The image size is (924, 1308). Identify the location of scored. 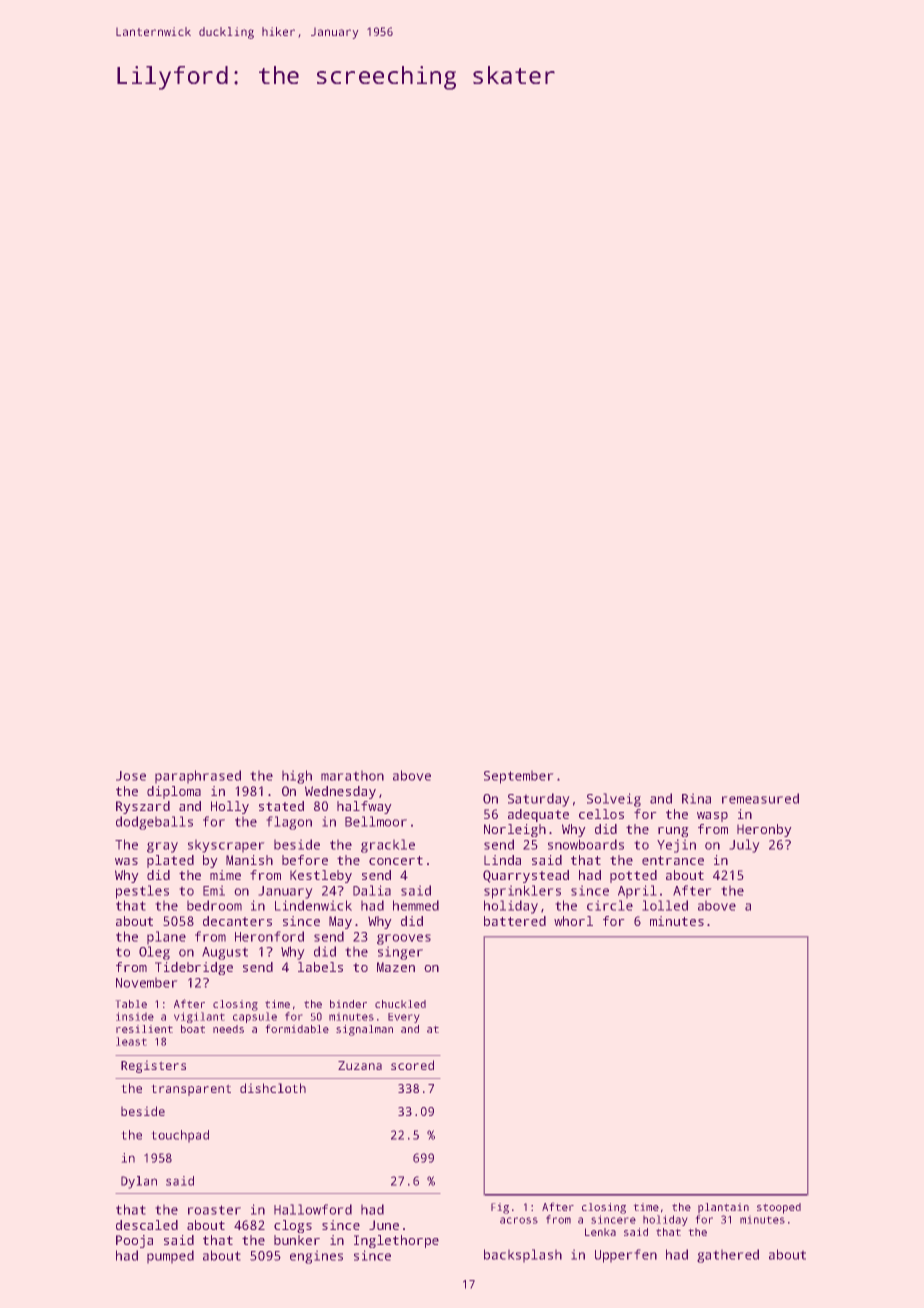
(412, 1065).
